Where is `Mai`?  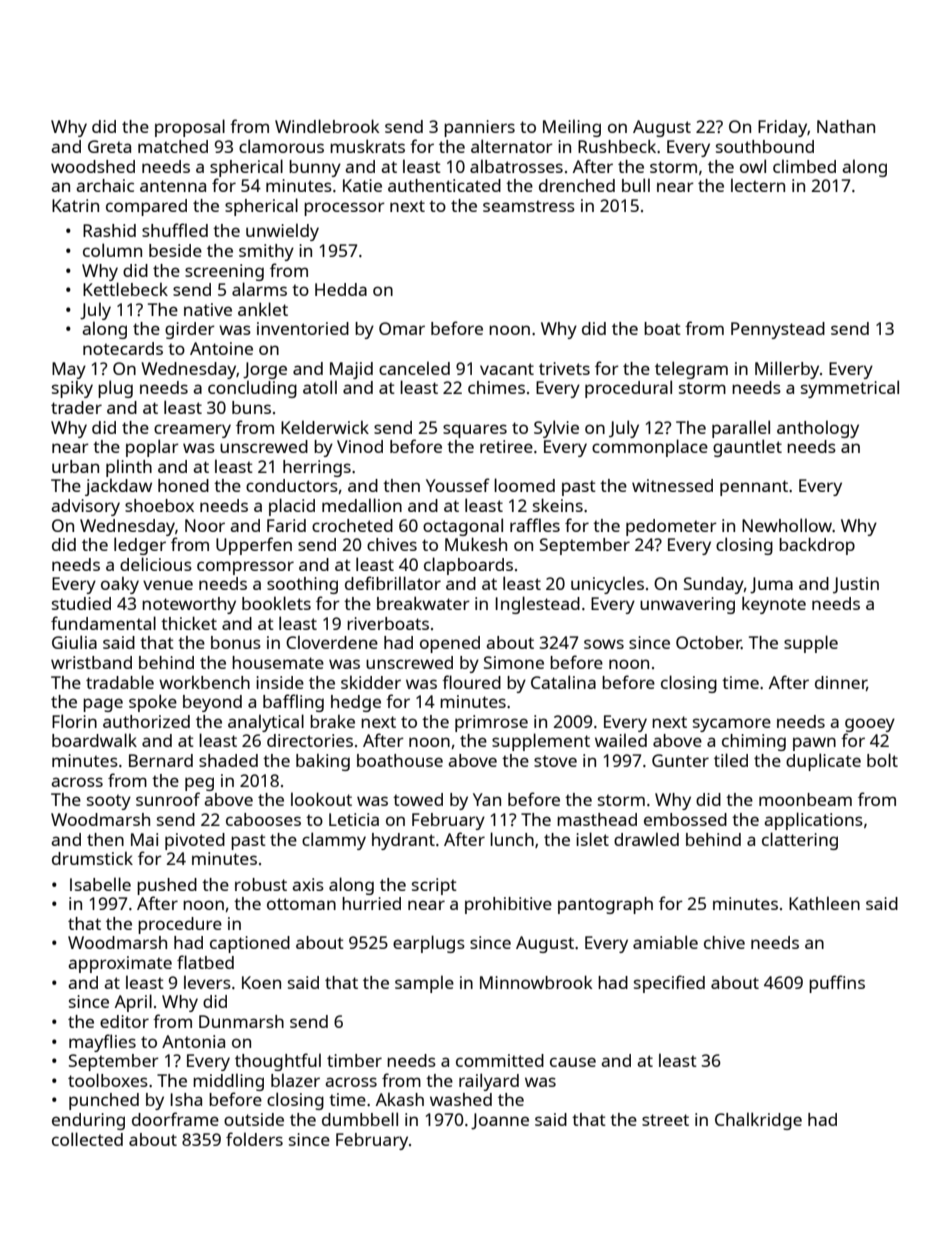 Mai is located at coordinates (144, 839).
